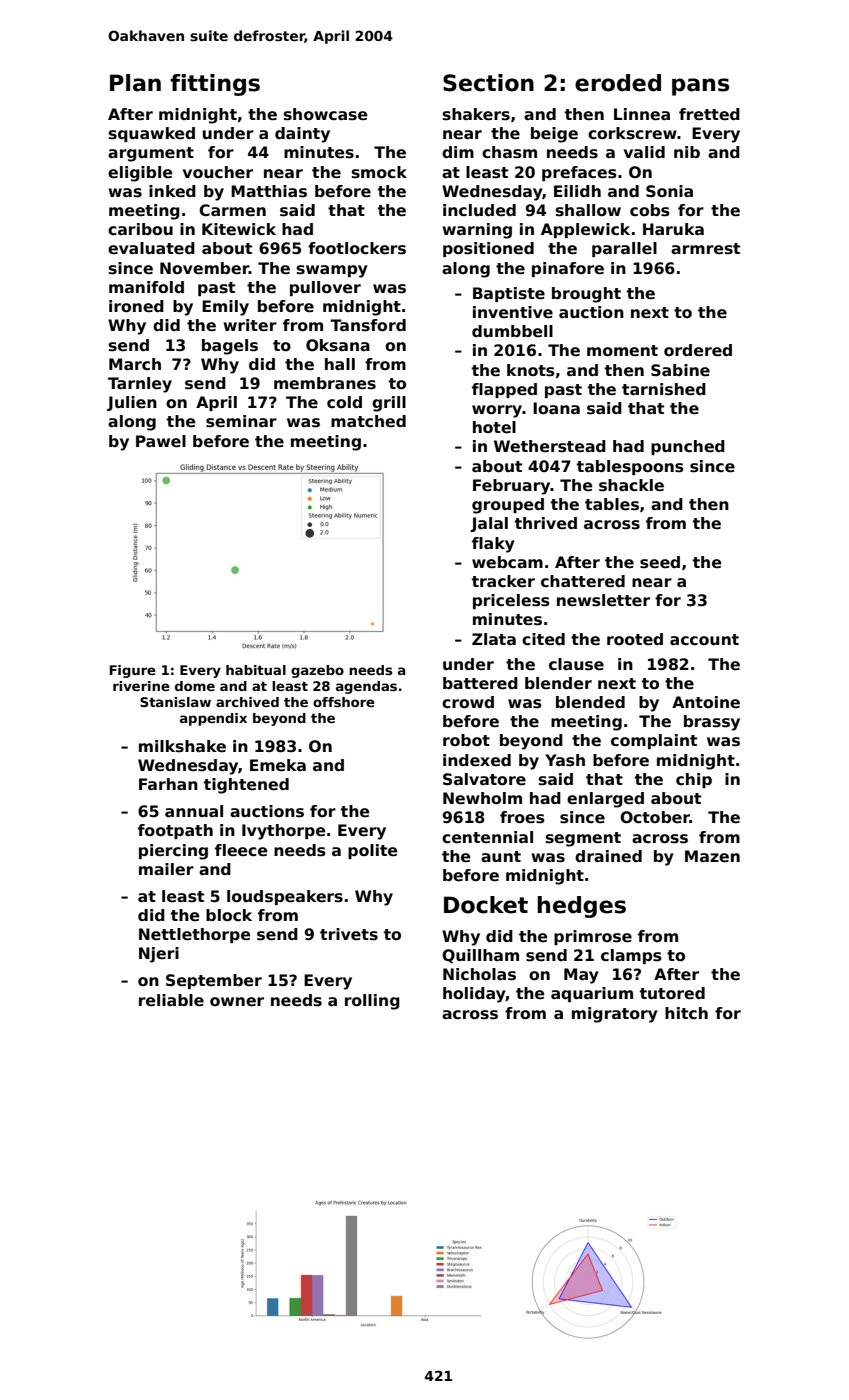  I want to click on Plan, so click(135, 83).
